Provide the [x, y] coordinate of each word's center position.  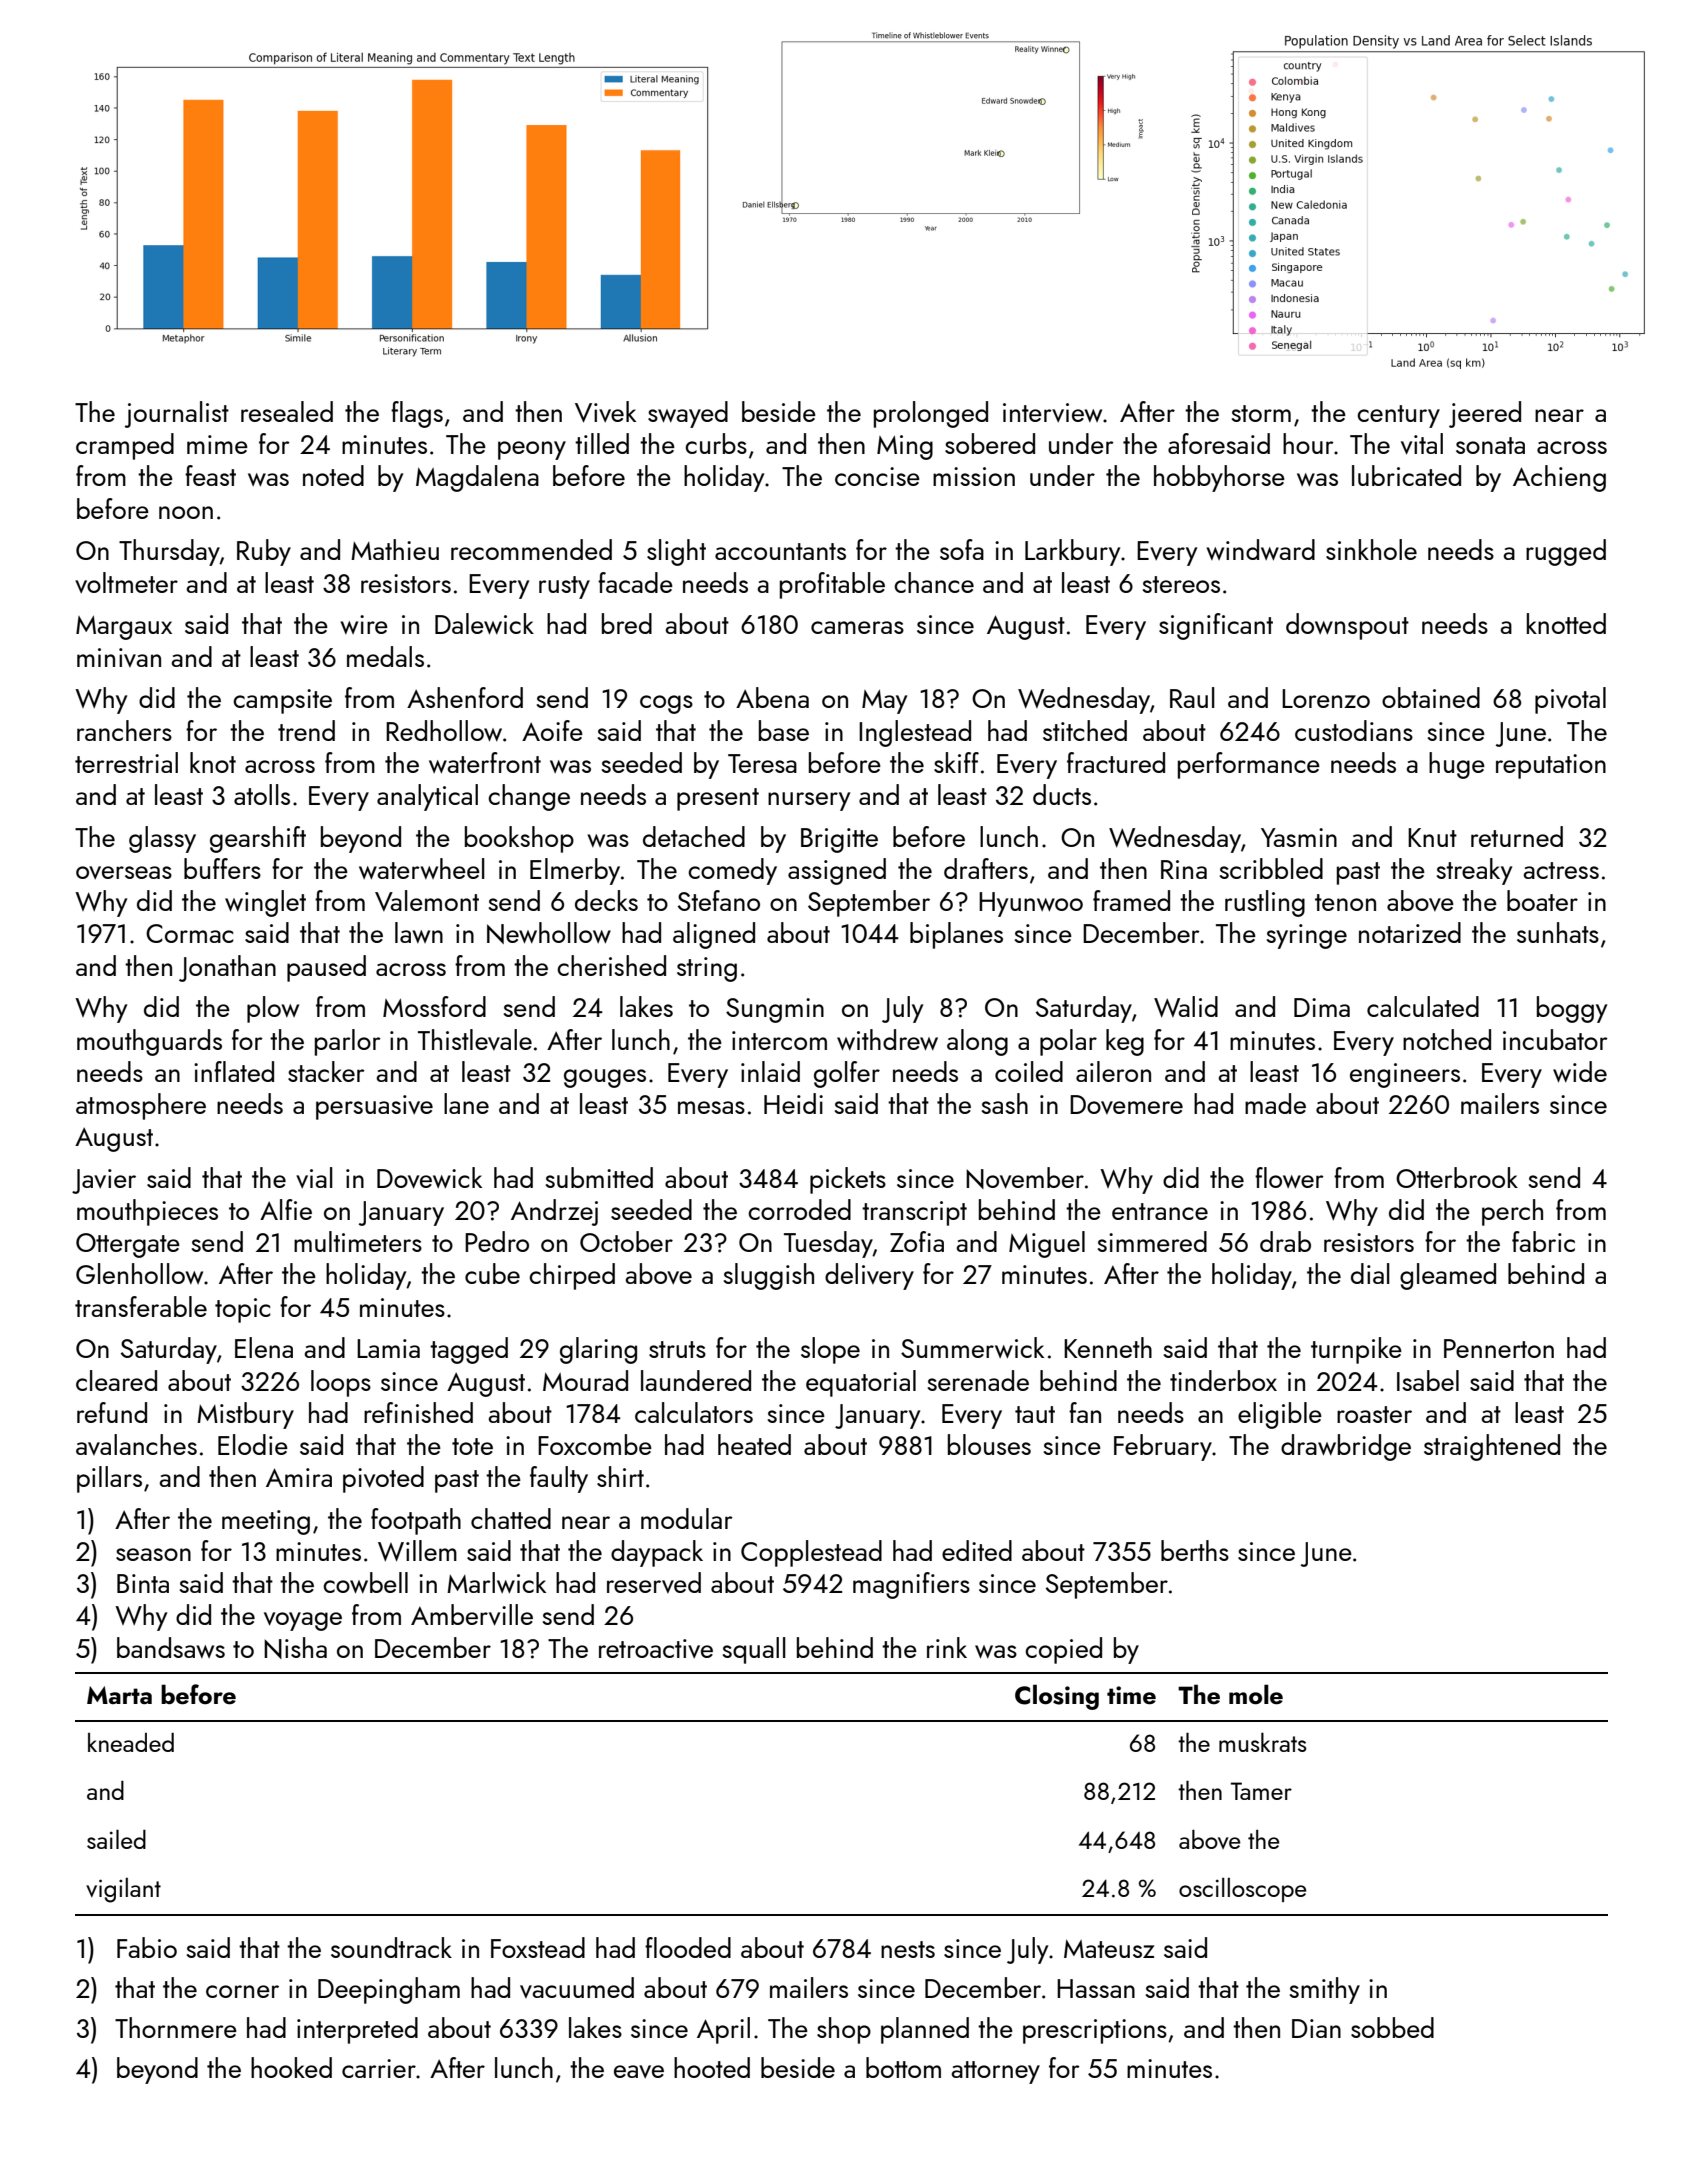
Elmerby [575, 871]
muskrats [1263, 1742]
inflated [234, 1071]
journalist [177, 414]
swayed [688, 414]
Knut [1432, 837]
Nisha [295, 1648]
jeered [1485, 414]
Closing [1057, 1697]
